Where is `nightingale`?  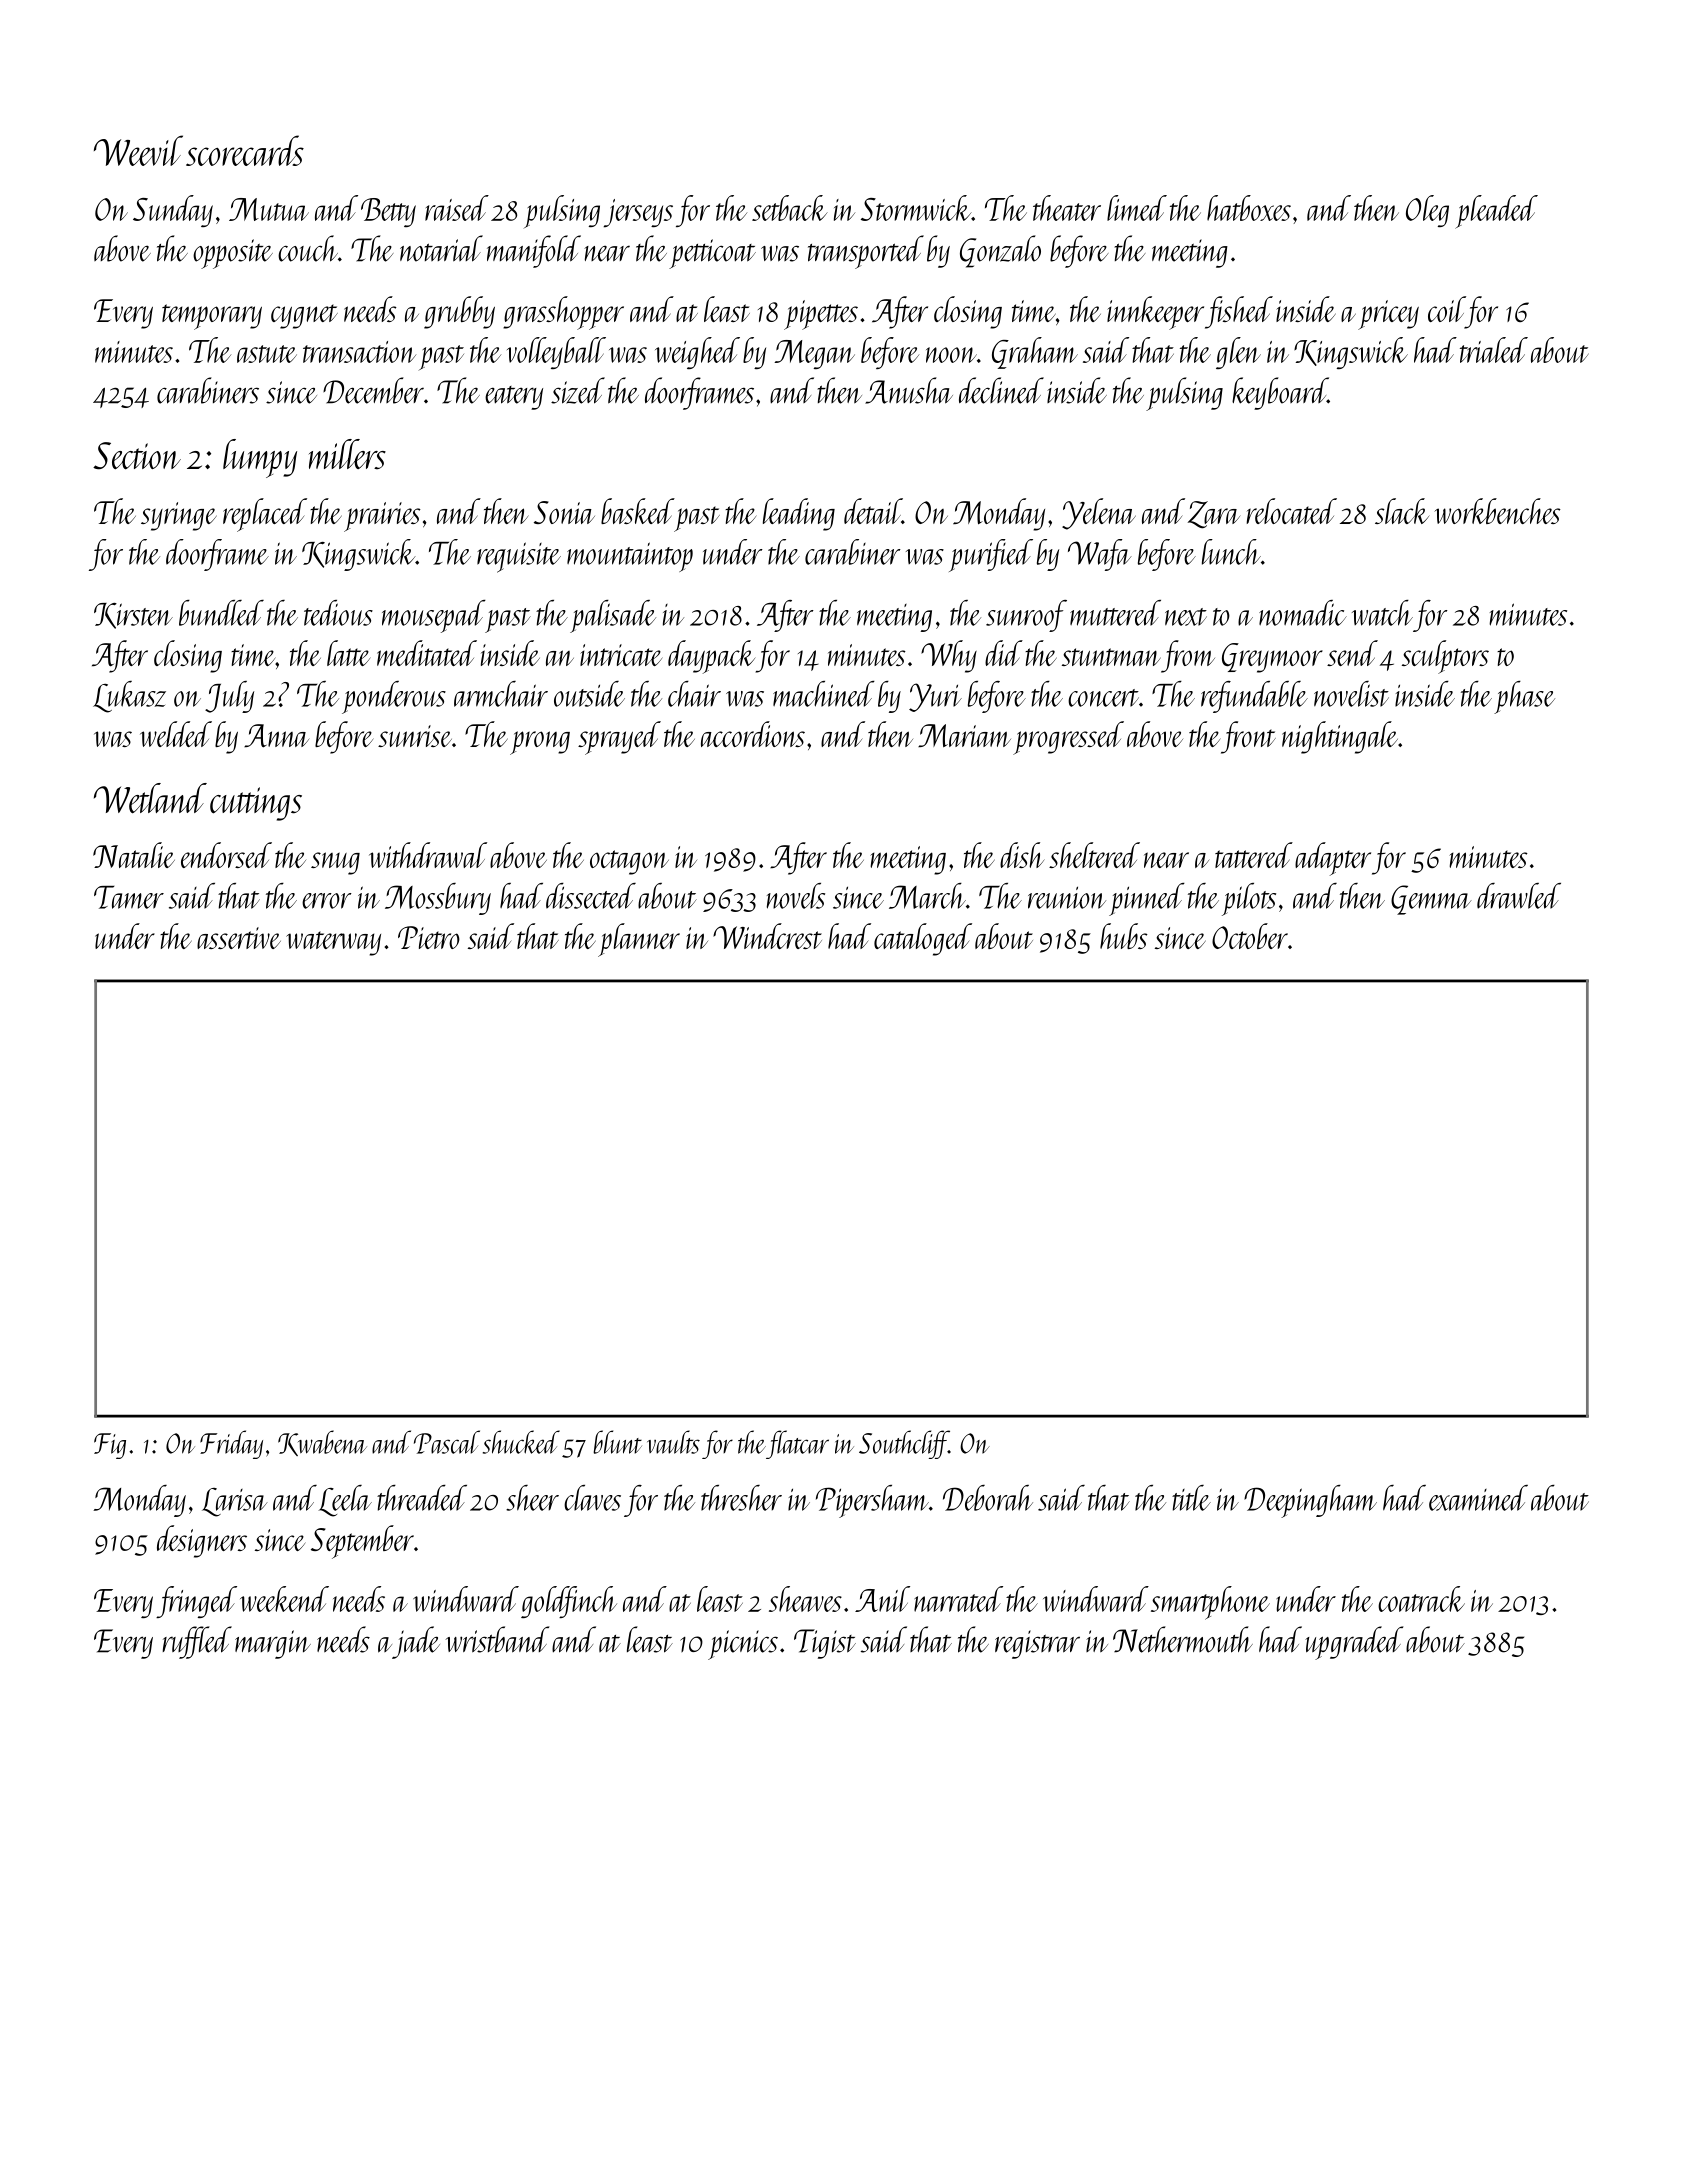 nightingale is located at coordinates (1340, 737).
